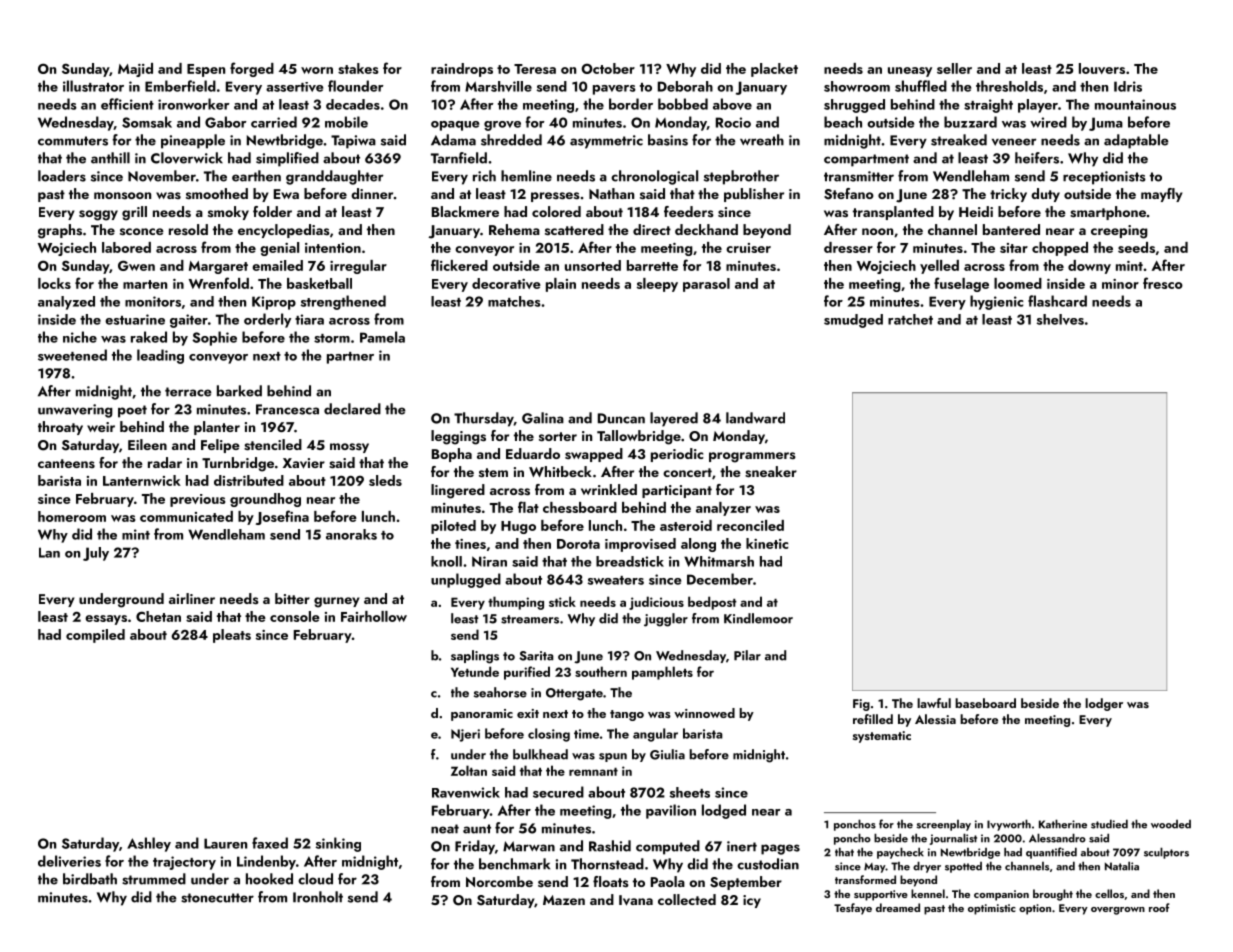 The width and height of the document is (1233, 952). I want to click on forged, so click(252, 69).
